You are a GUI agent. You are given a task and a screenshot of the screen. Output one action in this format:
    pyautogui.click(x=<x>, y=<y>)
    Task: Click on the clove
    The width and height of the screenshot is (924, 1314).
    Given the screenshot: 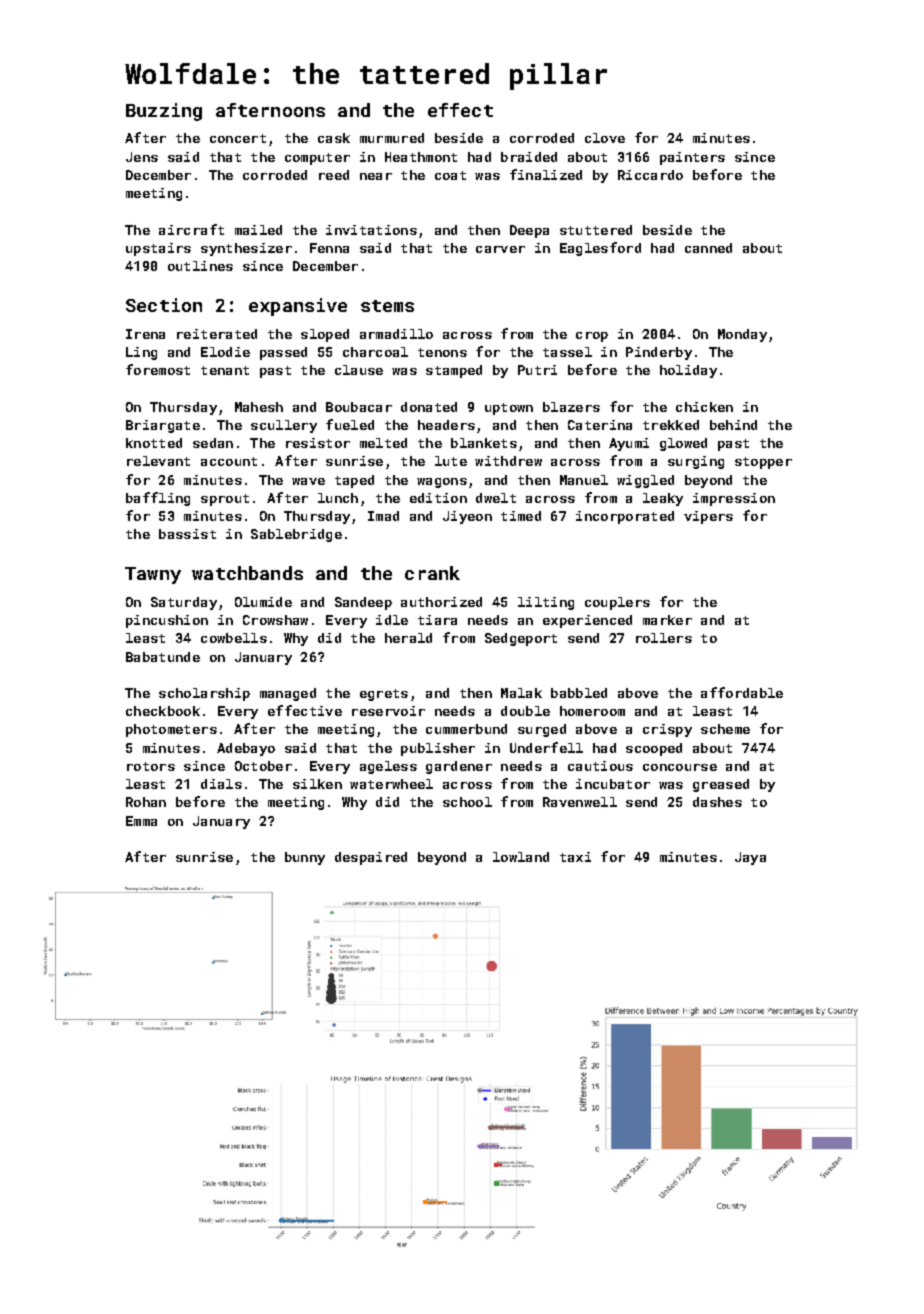 What is the action you would take?
    pyautogui.click(x=605, y=138)
